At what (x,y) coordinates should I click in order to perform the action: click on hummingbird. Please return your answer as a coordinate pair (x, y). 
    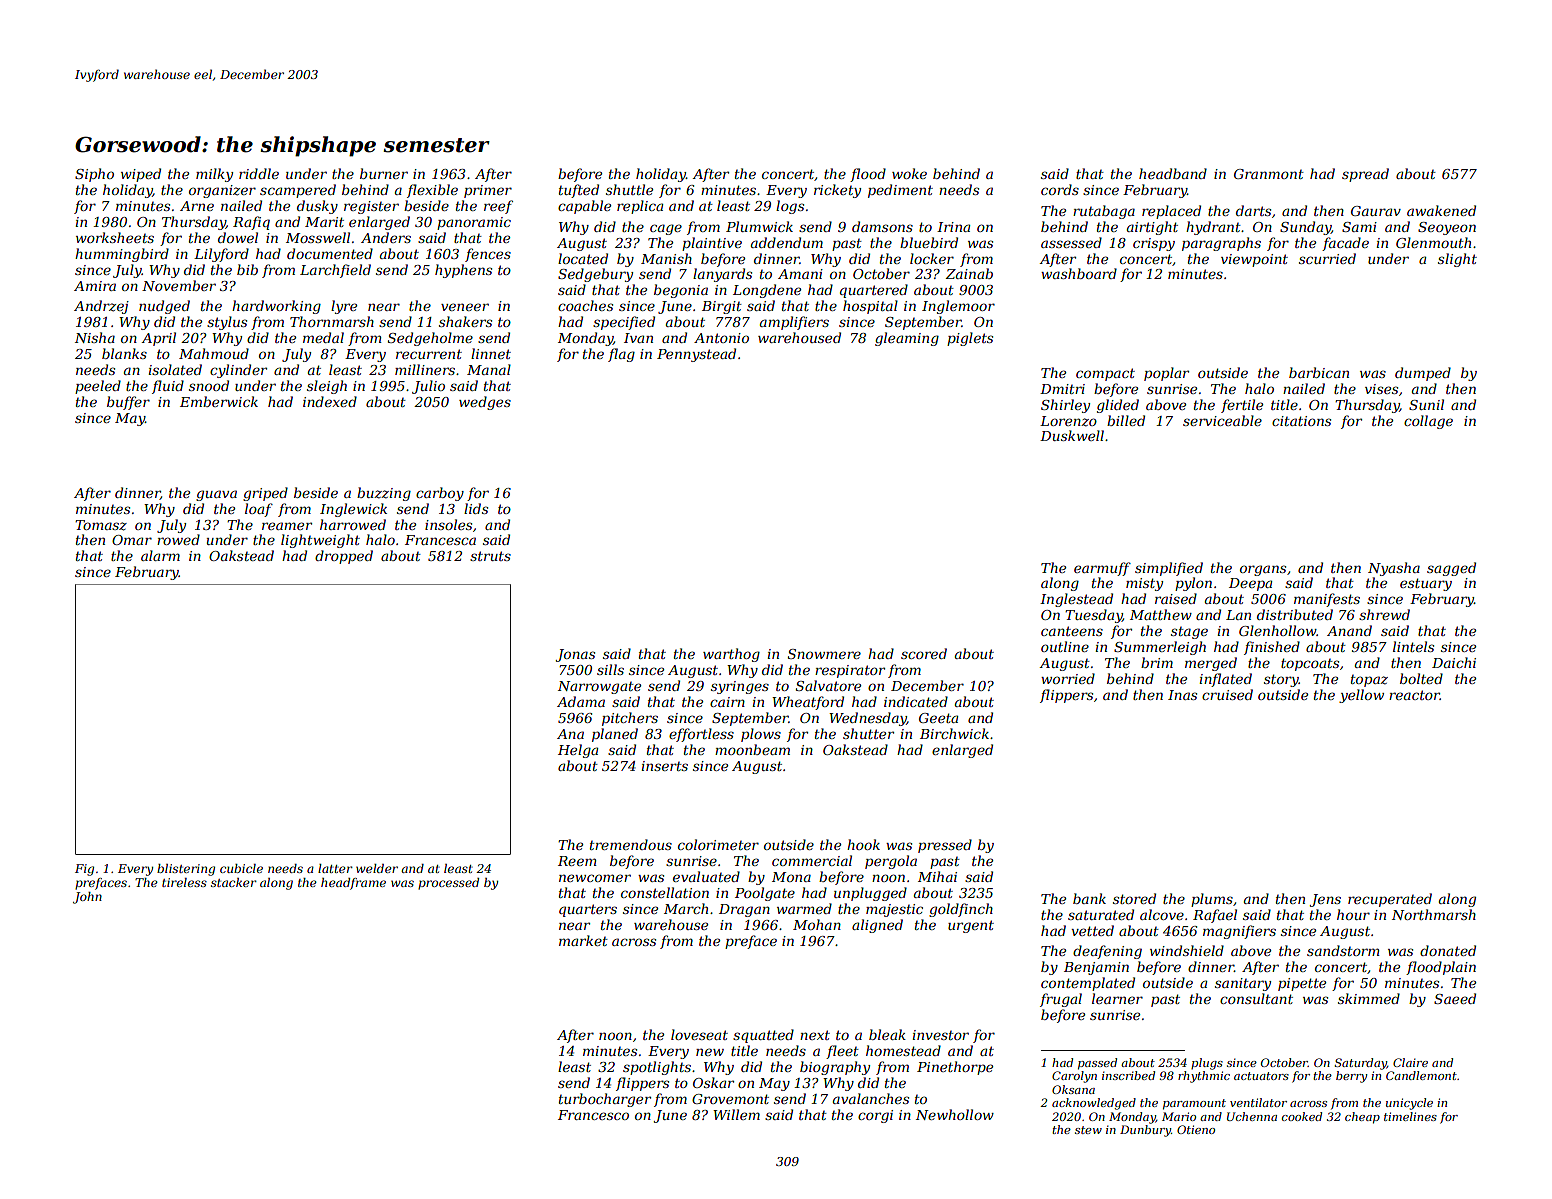
    Looking at the image, I should click on (122, 255).
